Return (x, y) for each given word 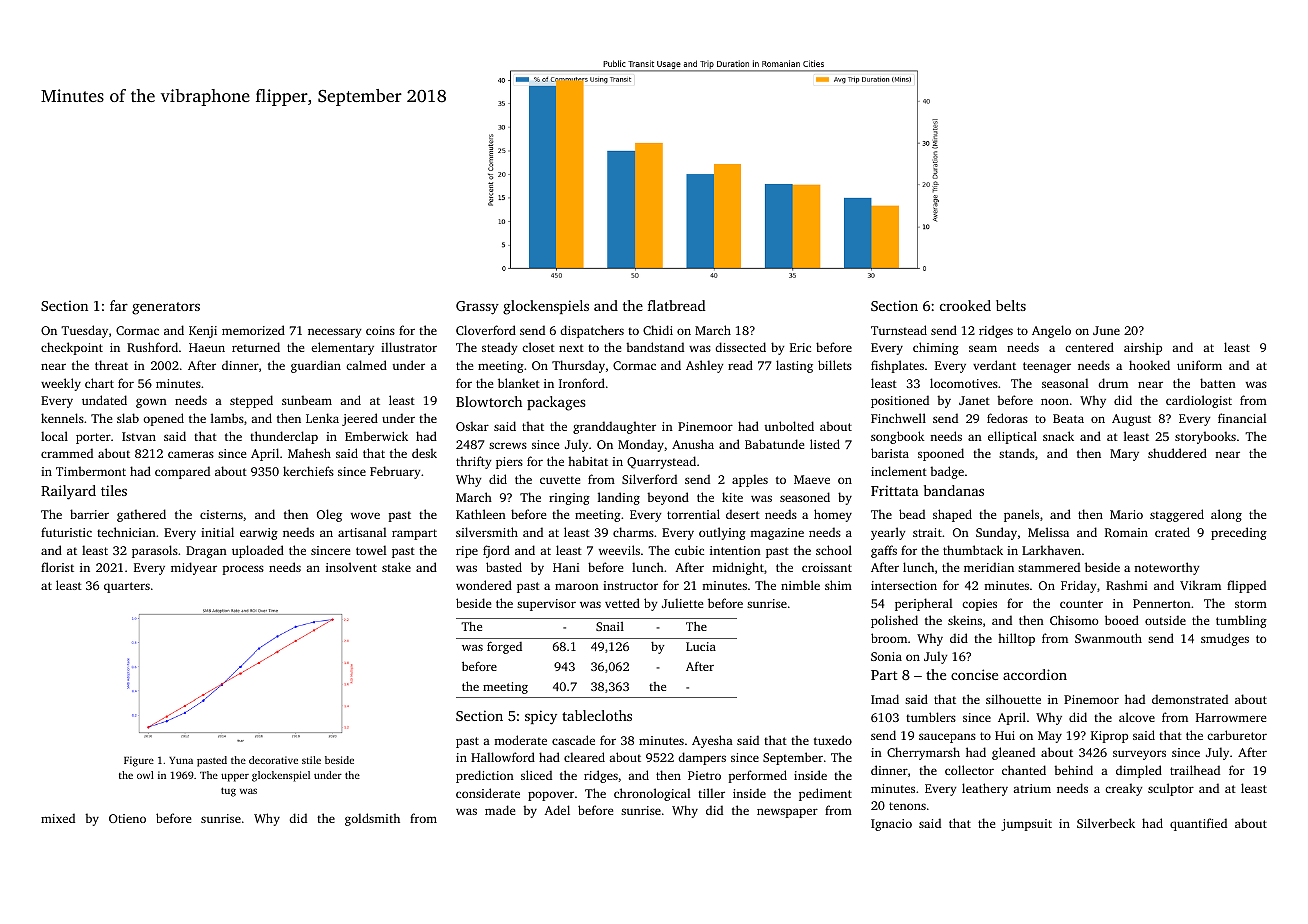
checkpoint (72, 348)
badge (947, 472)
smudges (1225, 639)
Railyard (68, 492)
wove (365, 515)
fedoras (1007, 418)
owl (145, 775)
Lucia (701, 646)
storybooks (1205, 437)
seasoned (805, 497)
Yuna (181, 760)
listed (825, 444)
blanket (519, 383)
